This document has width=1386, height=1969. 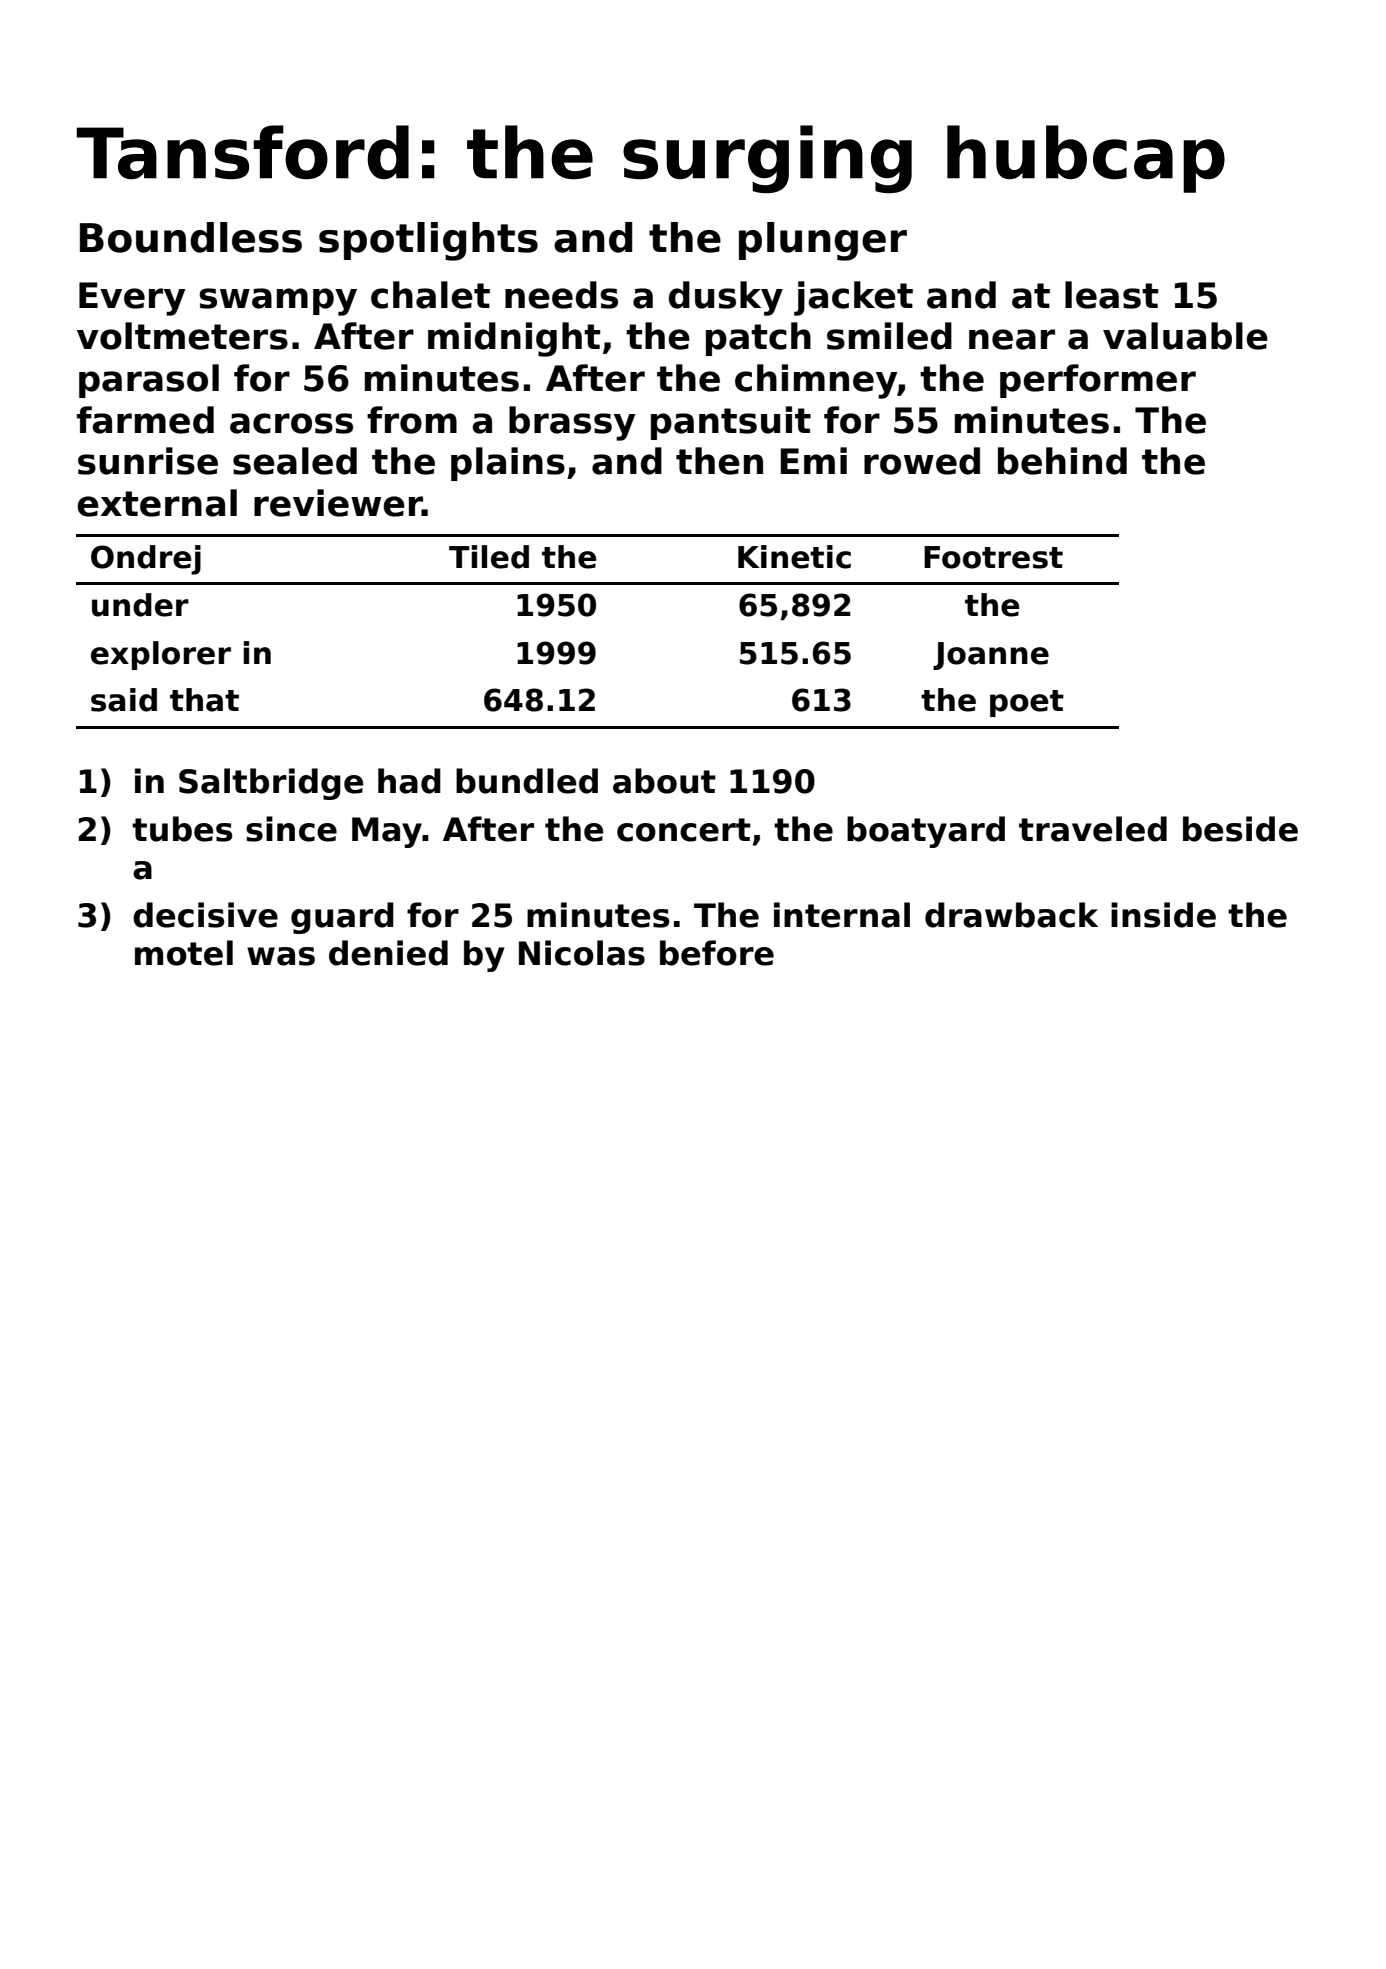 I want to click on tubes, so click(x=182, y=829).
